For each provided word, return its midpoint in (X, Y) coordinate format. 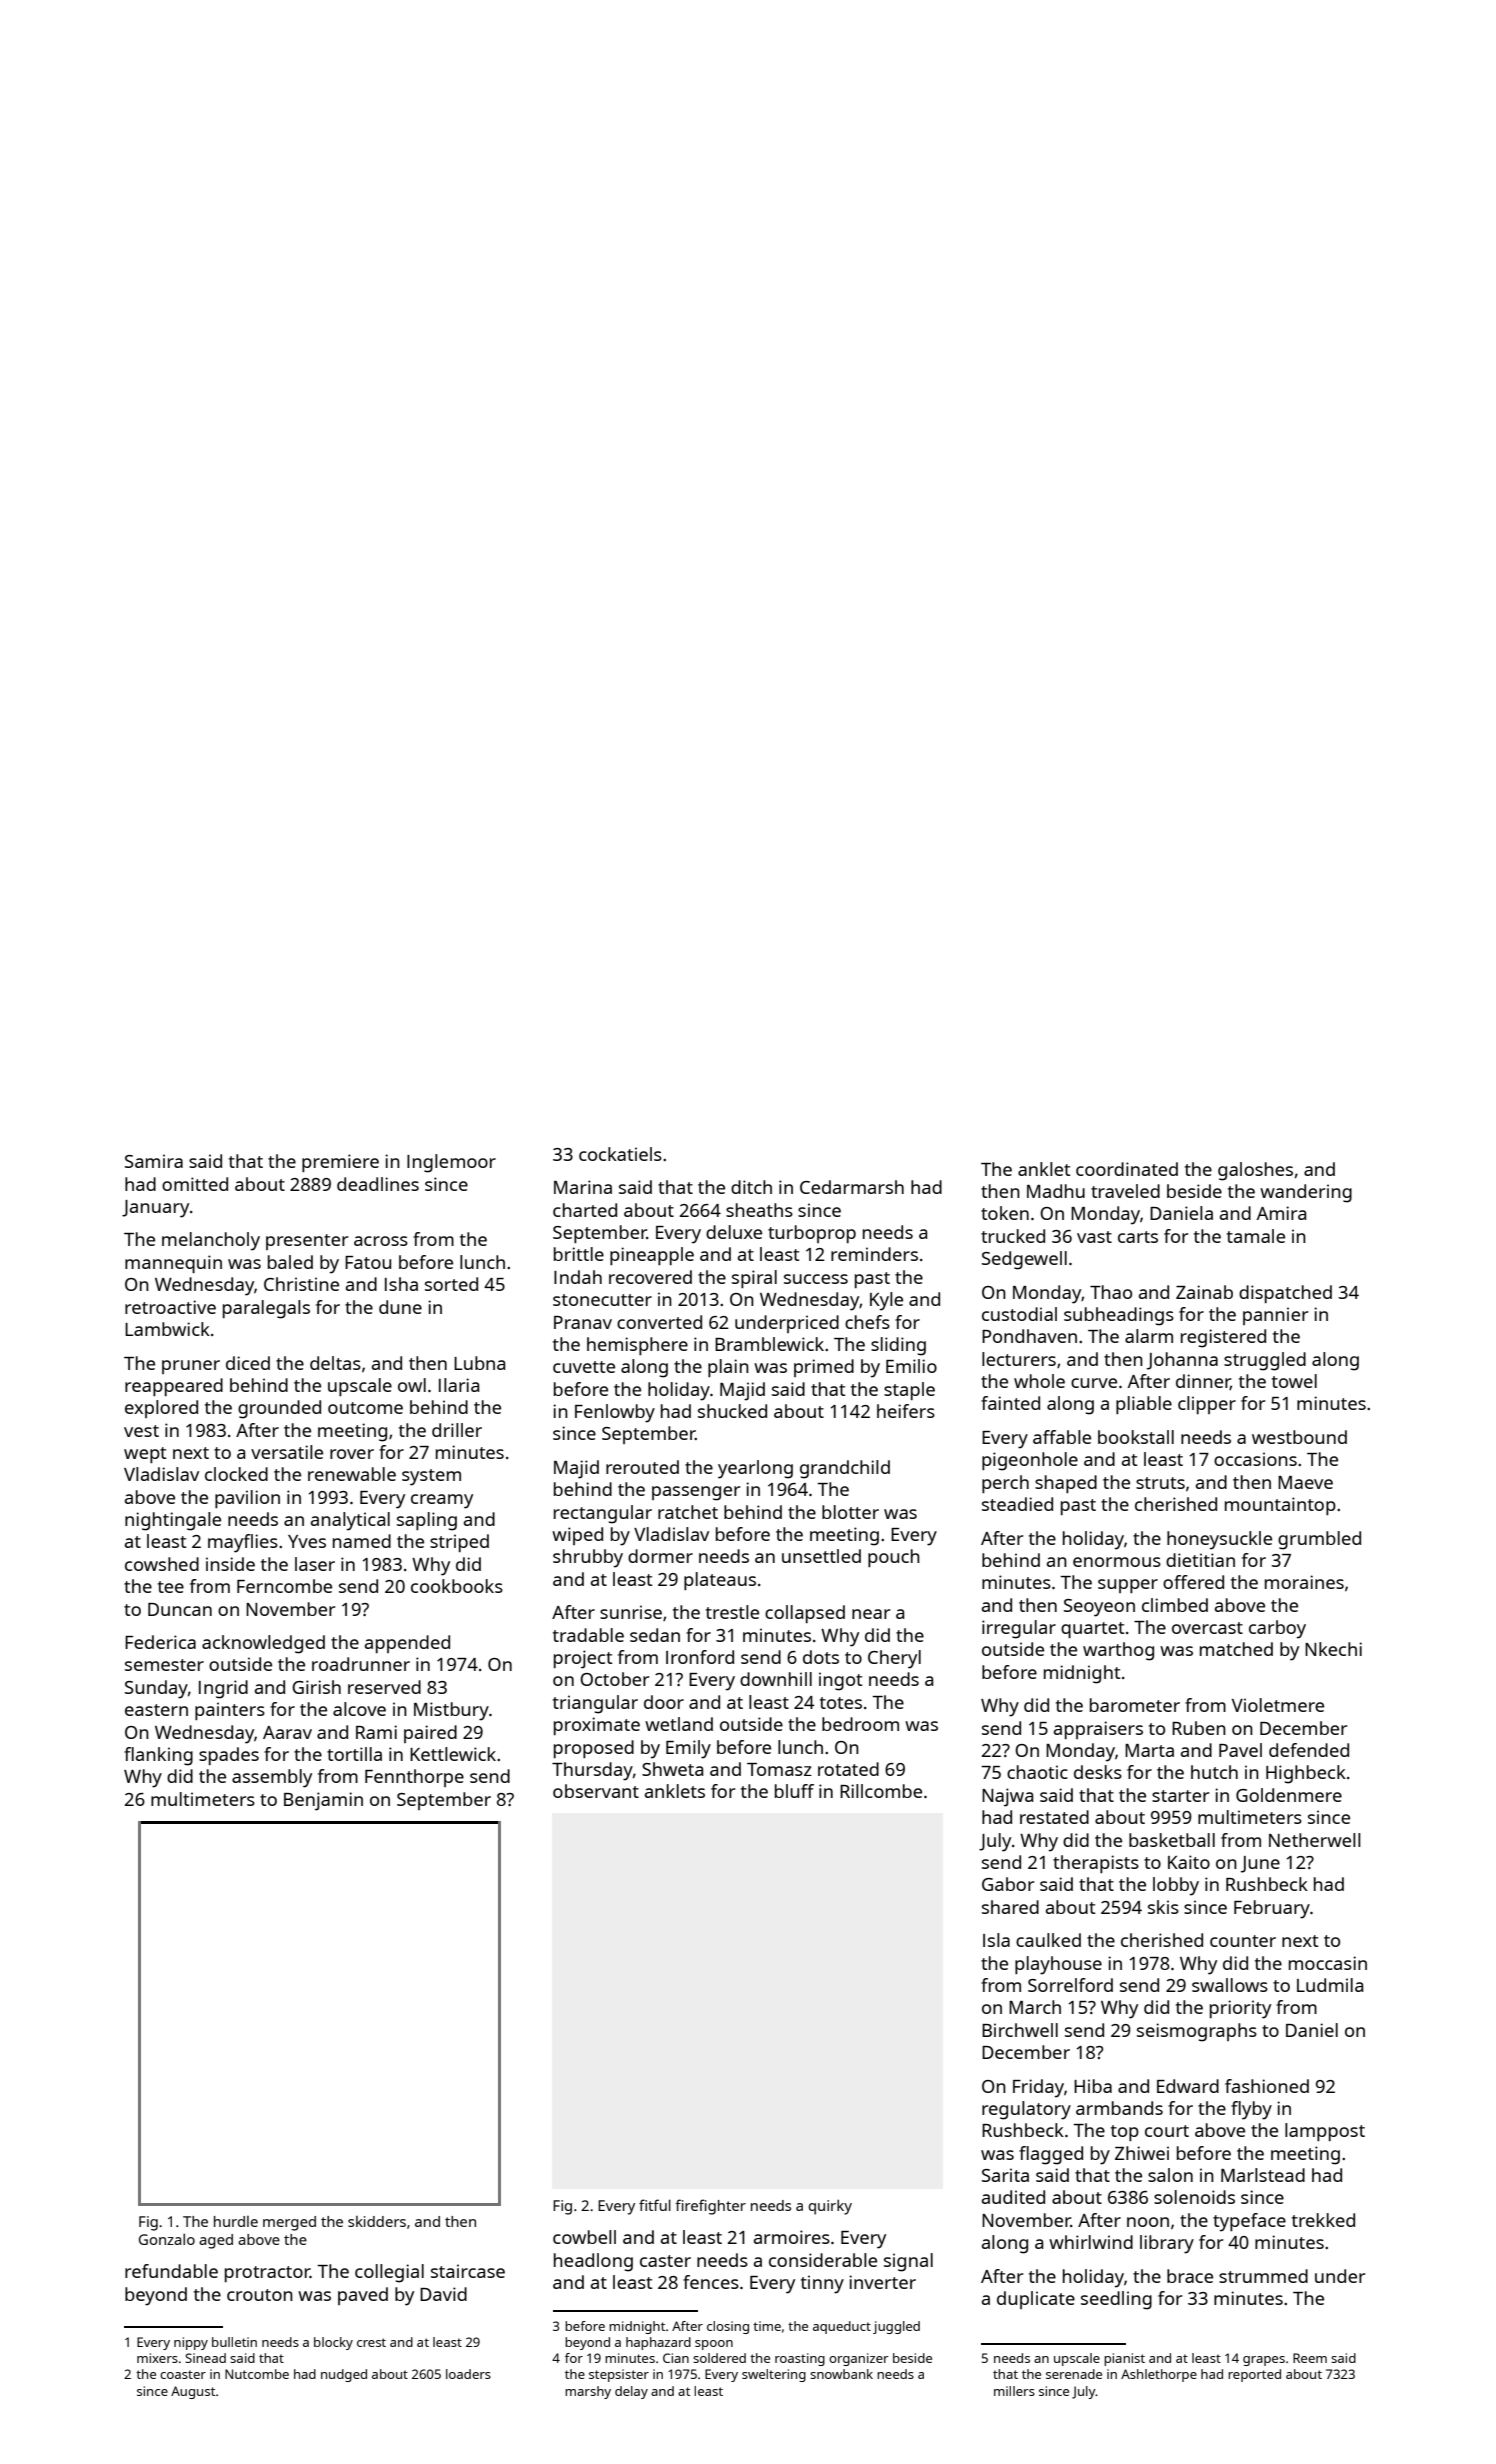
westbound (1299, 1437)
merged (289, 2223)
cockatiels (620, 1154)
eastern (156, 1710)
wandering (1306, 1193)
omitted (195, 1184)
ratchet (688, 1512)
